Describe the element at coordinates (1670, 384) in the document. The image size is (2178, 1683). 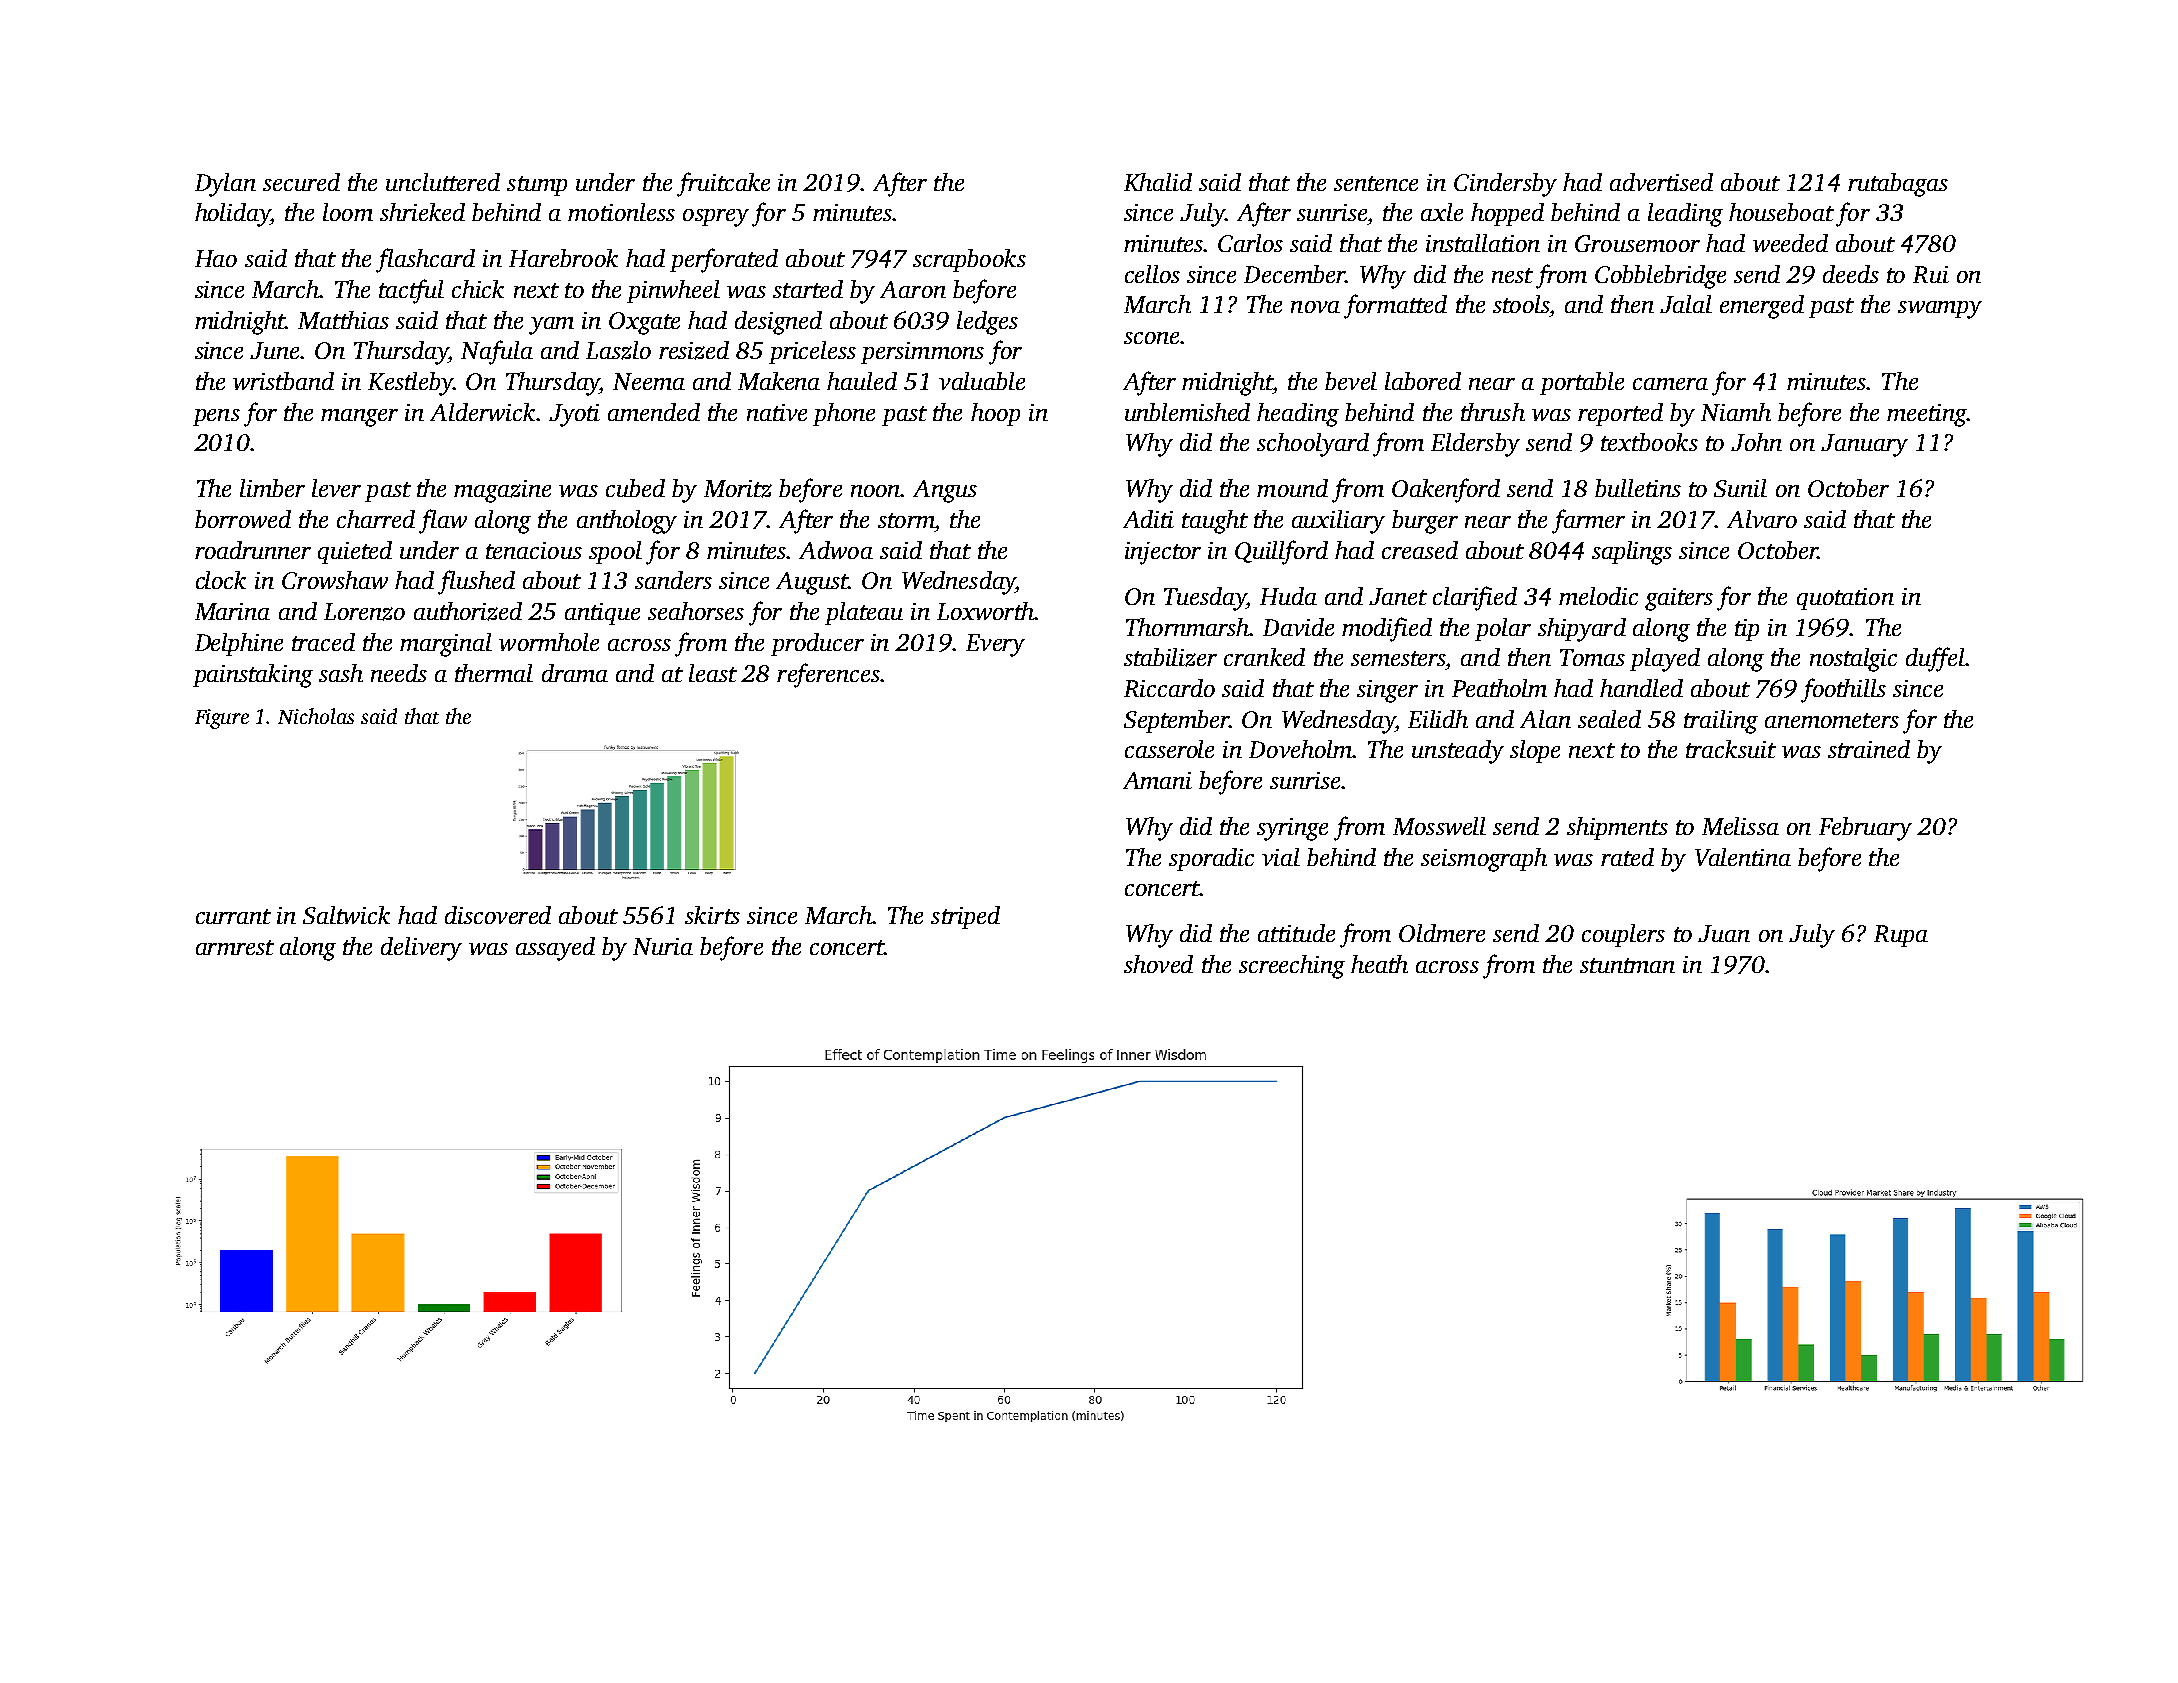
I see `camera` at that location.
